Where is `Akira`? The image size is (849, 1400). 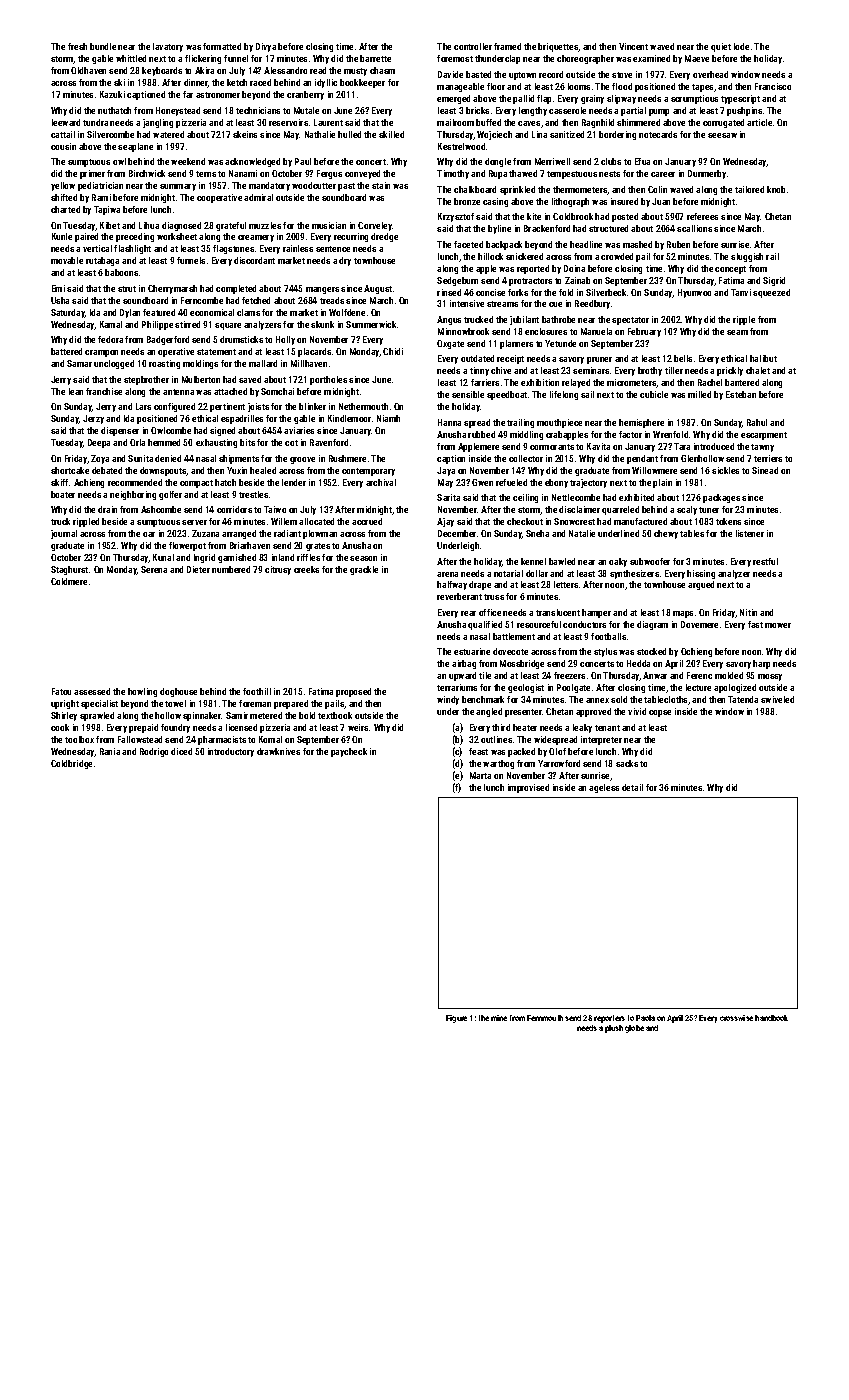 Akira is located at coordinates (204, 70).
